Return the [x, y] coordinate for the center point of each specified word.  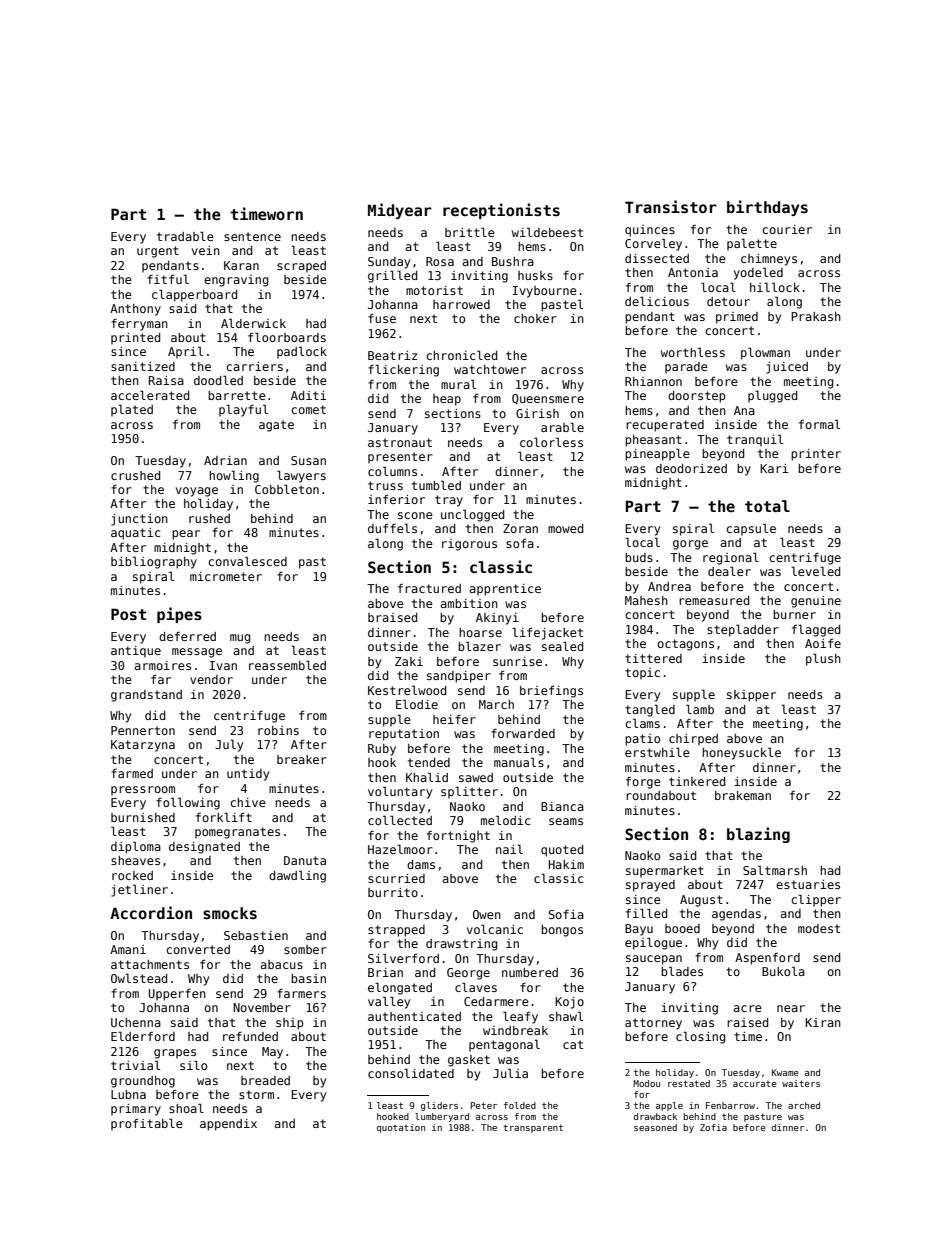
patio [642, 740]
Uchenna [136, 1022]
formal [819, 424]
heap [447, 400]
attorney [653, 1024]
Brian [385, 972]
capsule [751, 529]
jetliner [139, 890]
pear [186, 535]
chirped [693, 740]
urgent [158, 252]
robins [278, 730]
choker [535, 318]
